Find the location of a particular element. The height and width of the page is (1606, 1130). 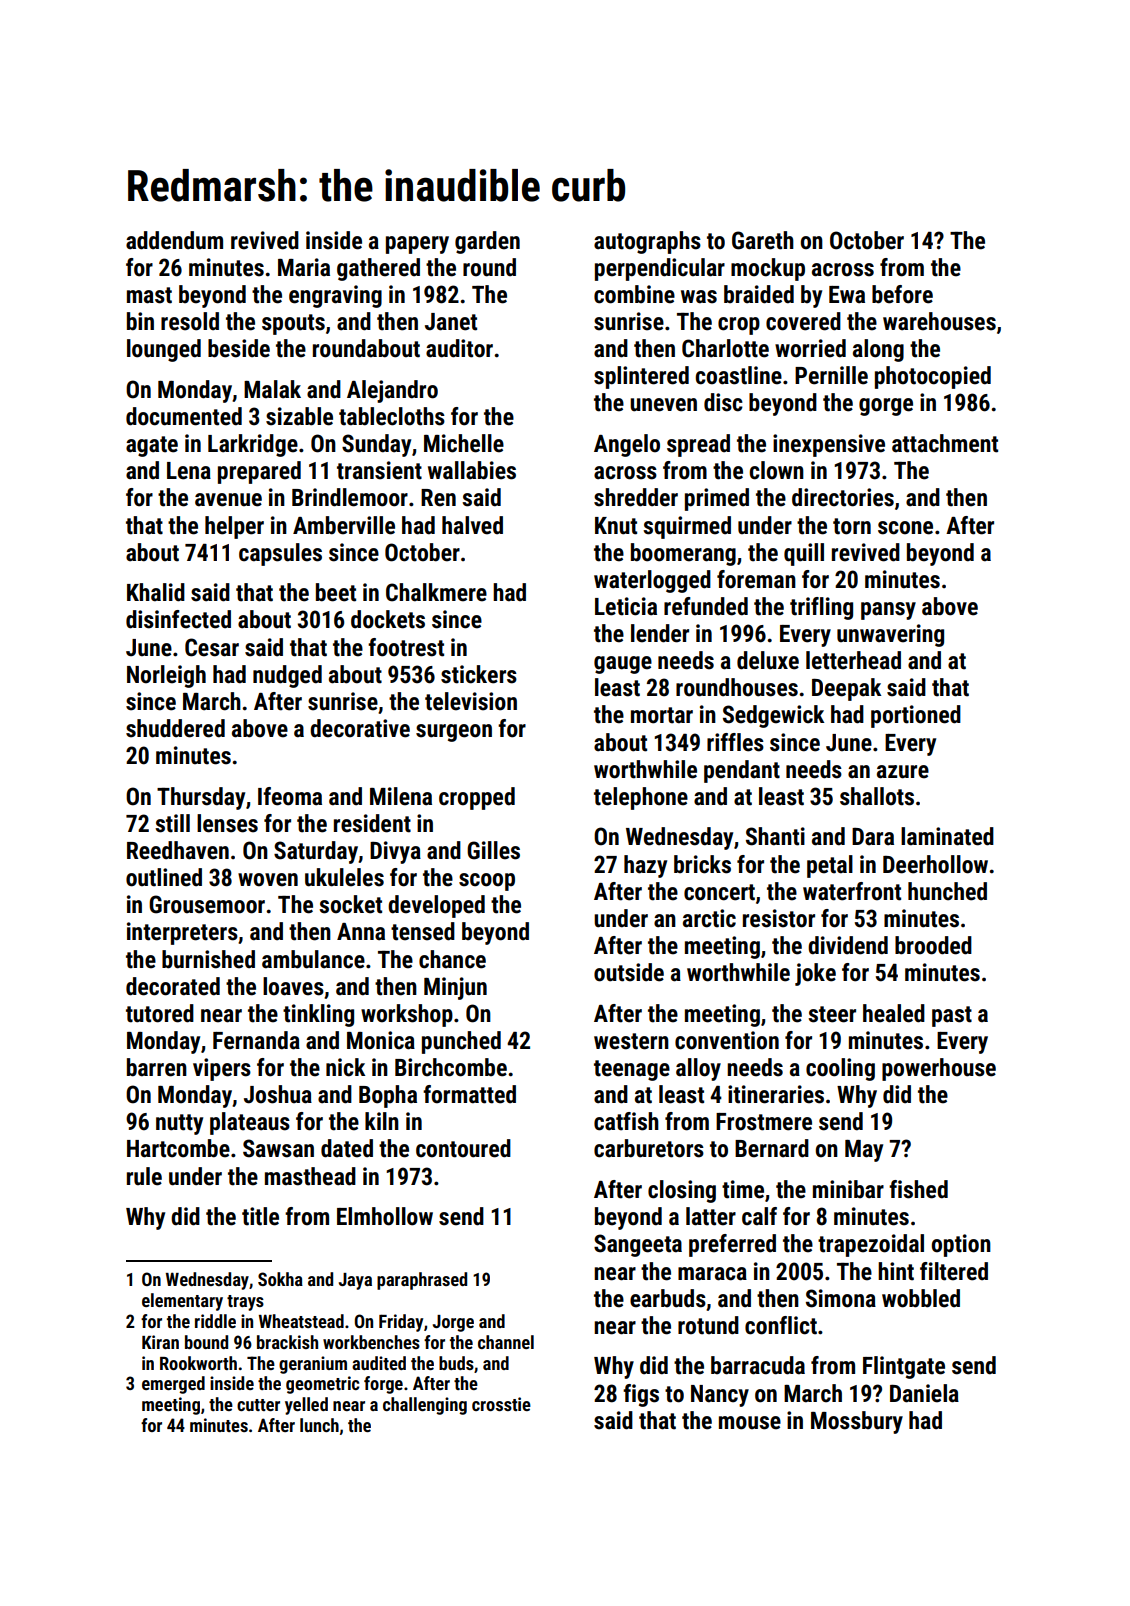

Michelle is located at coordinates (464, 443).
